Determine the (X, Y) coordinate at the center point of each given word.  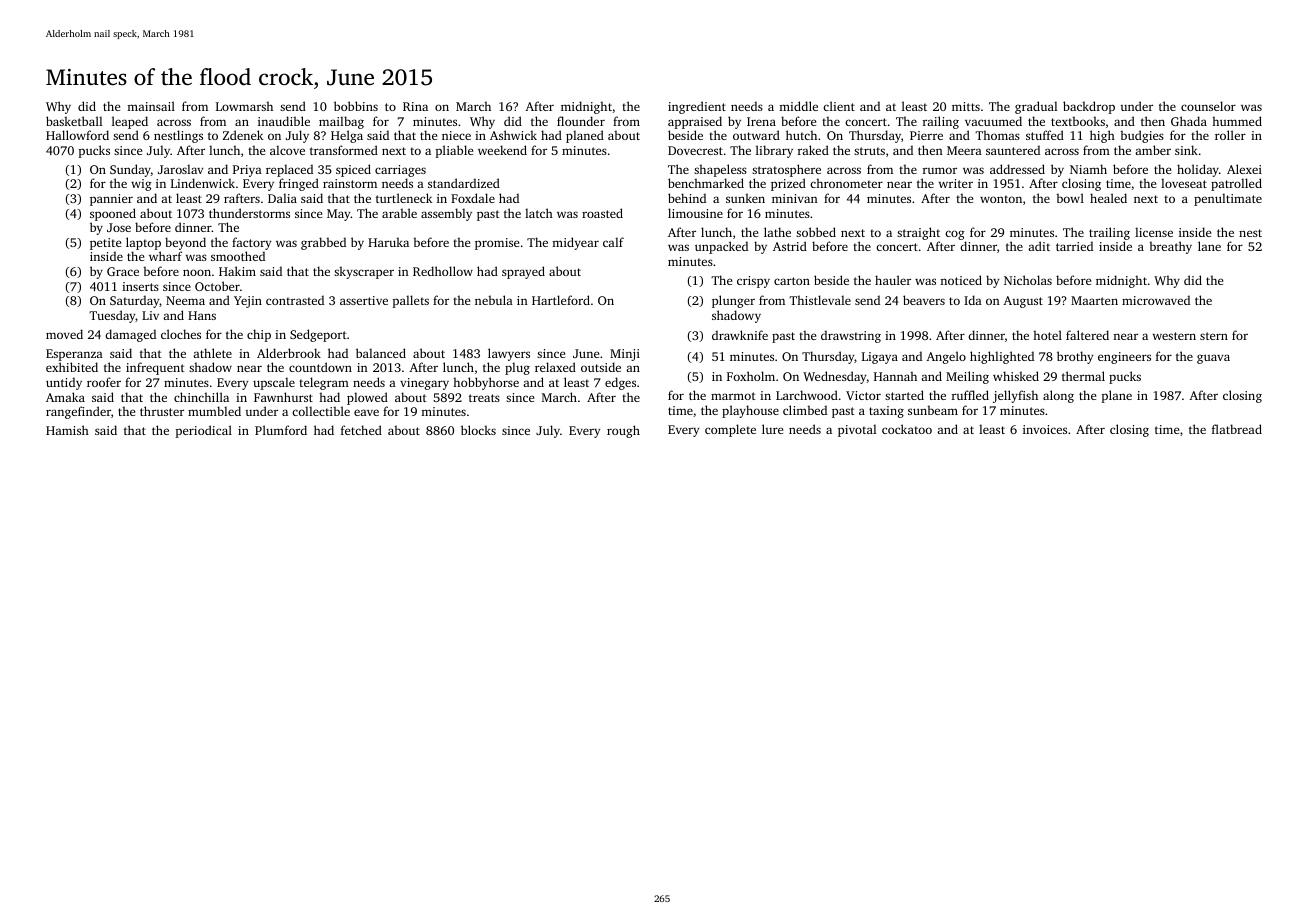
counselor (1208, 106)
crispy (753, 282)
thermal (1083, 376)
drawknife (740, 335)
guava (1213, 359)
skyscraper (364, 272)
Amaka (65, 397)
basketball (74, 121)
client (839, 106)
